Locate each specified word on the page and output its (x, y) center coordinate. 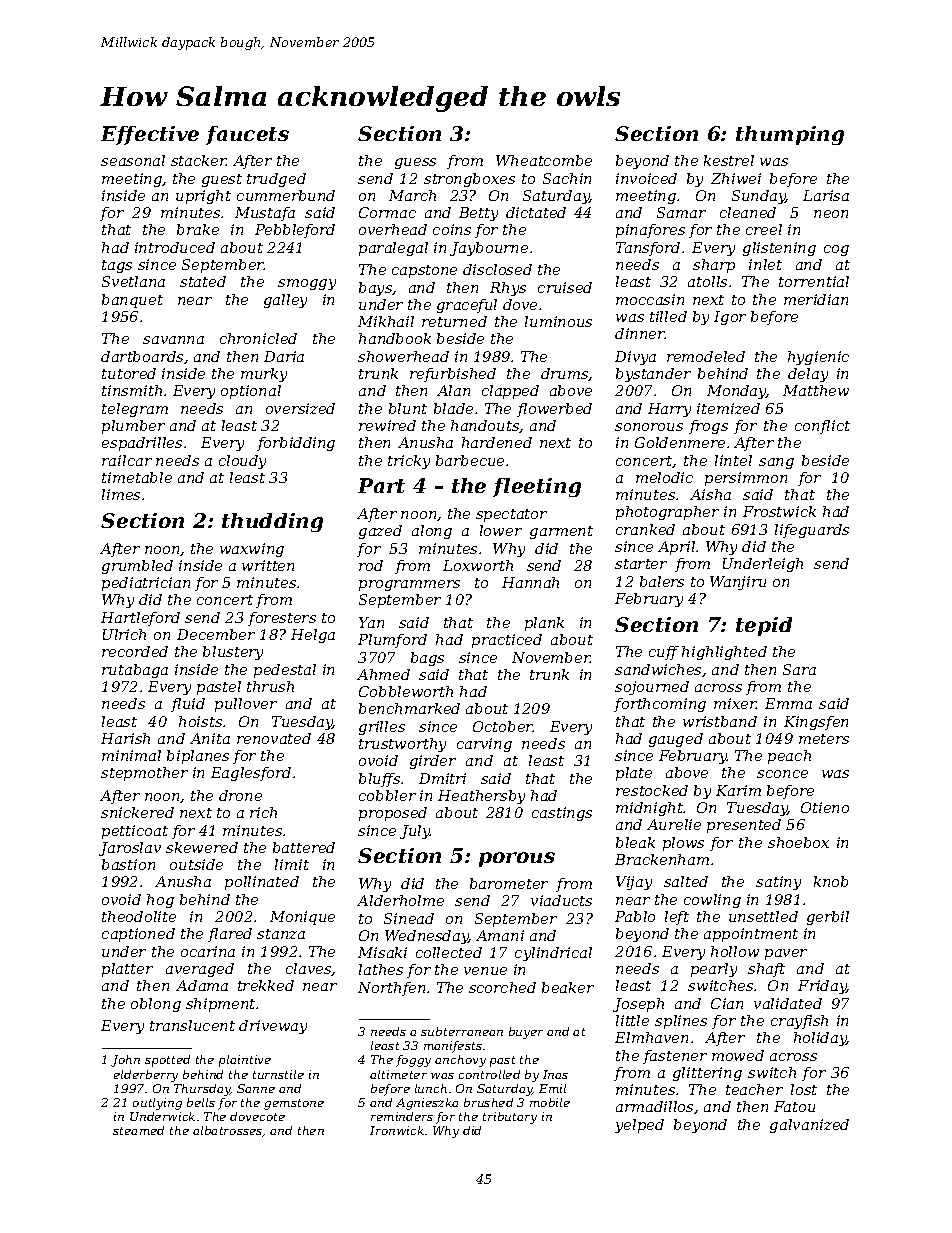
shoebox (798, 842)
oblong (156, 1005)
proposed (393, 814)
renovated (274, 738)
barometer (509, 883)
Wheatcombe (544, 160)
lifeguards (812, 531)
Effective (150, 135)
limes (121, 494)
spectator (511, 515)
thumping (790, 135)
